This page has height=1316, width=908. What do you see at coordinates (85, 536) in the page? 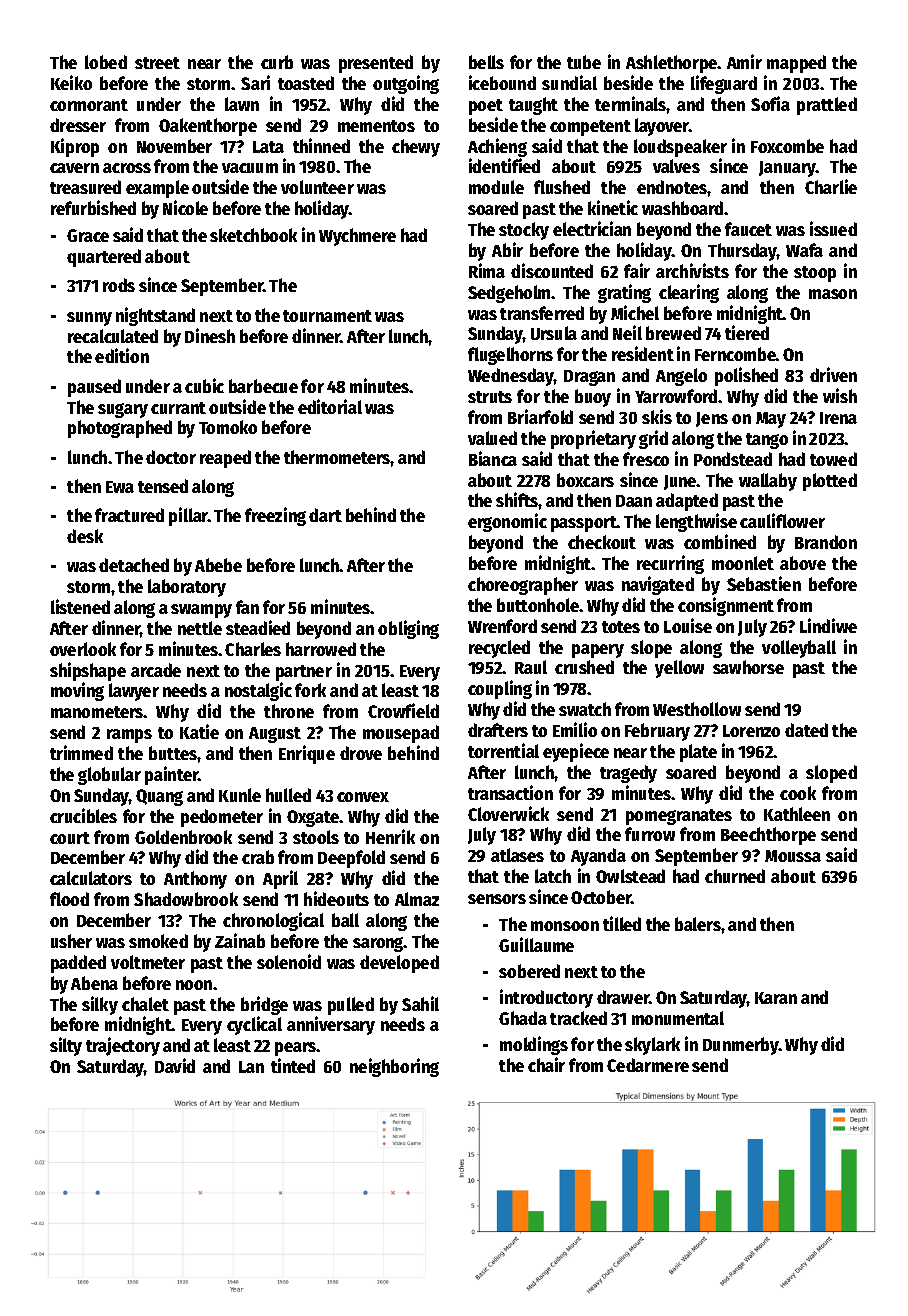
I see `desk` at bounding box center [85, 536].
